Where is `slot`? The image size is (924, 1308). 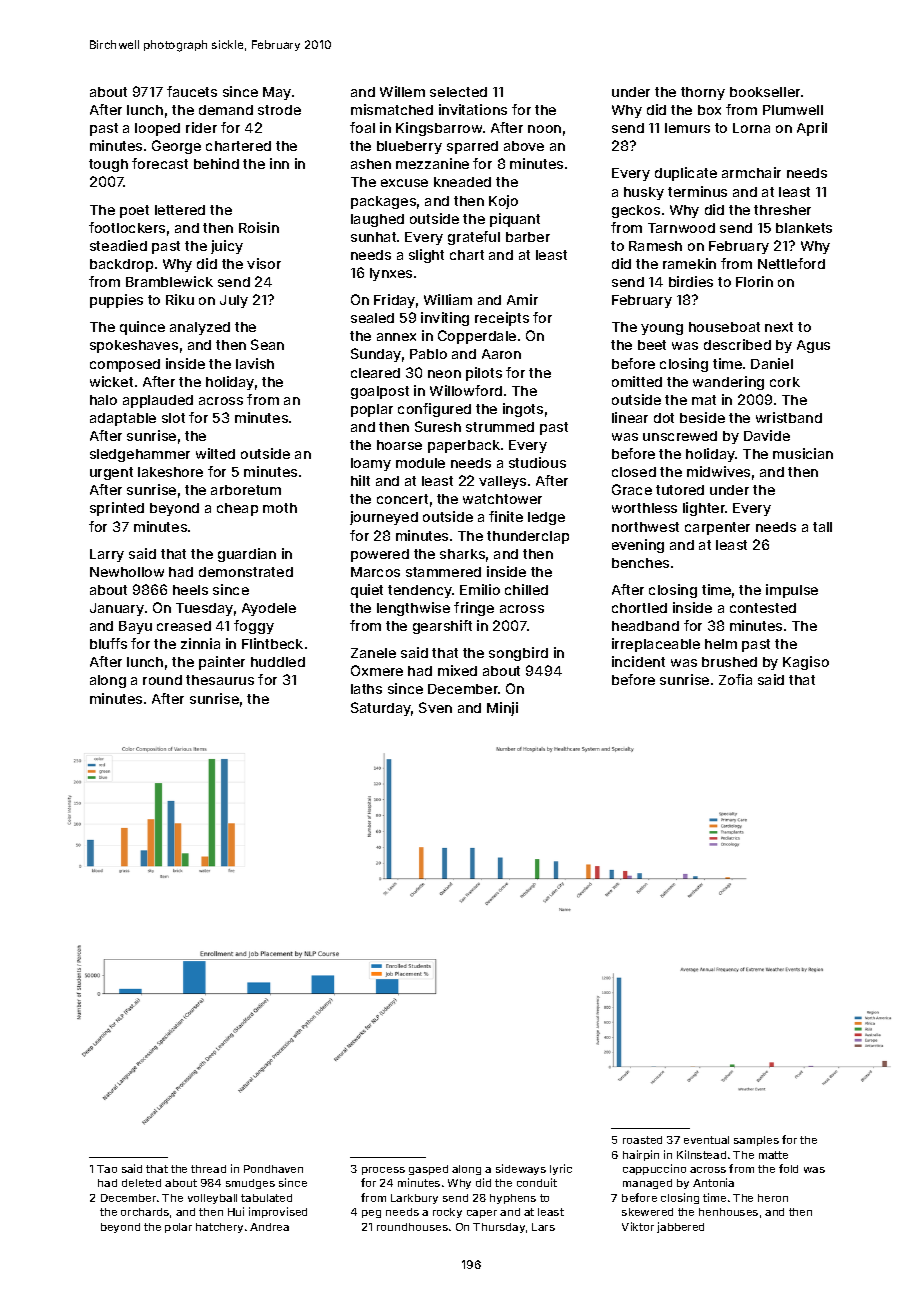 slot is located at coordinates (173, 418).
